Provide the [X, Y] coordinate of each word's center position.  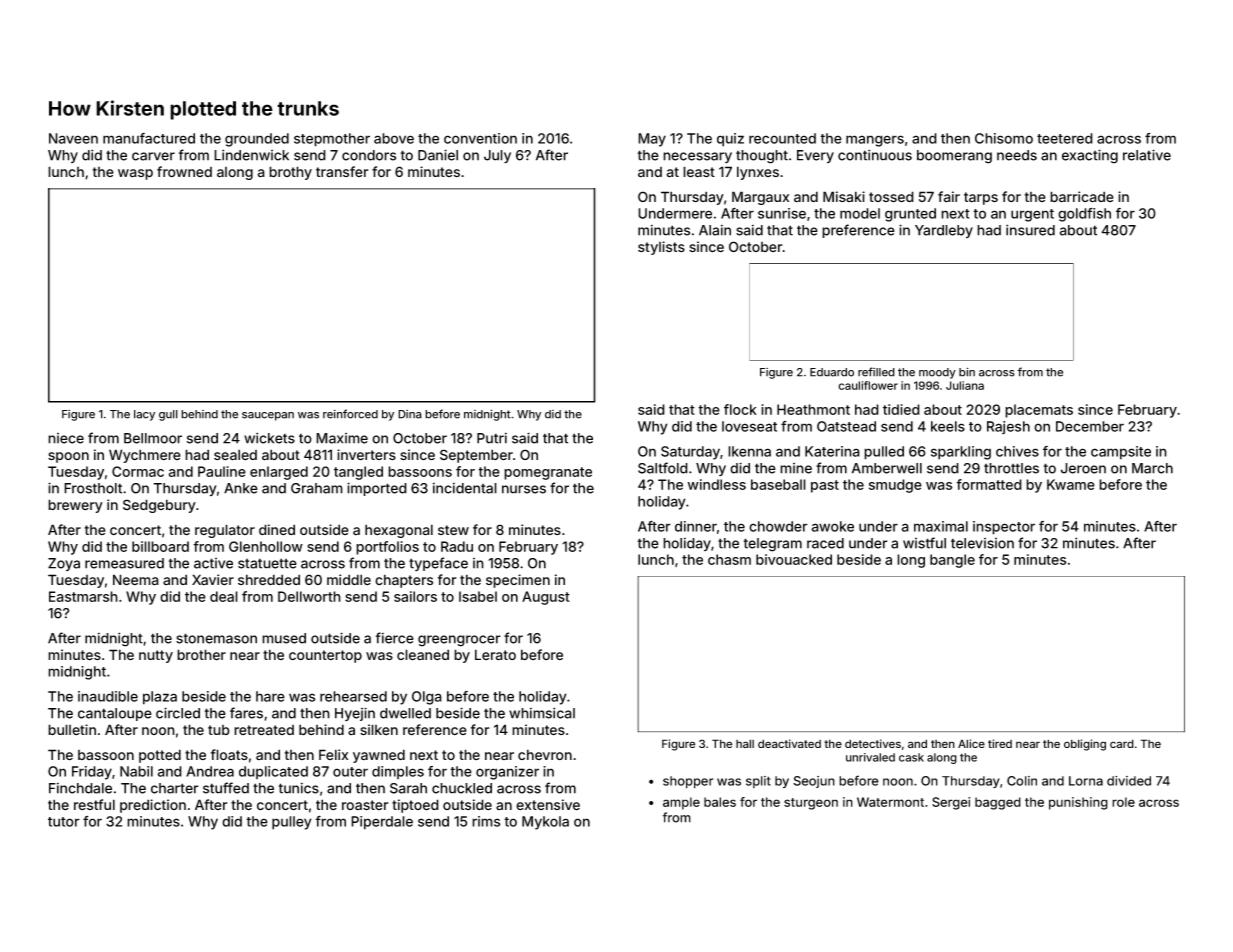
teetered [1065, 138]
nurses [524, 489]
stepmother [332, 140]
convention [480, 138]
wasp [135, 174]
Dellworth [309, 596]
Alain [715, 230]
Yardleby [944, 231]
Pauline [222, 471]
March [1152, 468]
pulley [292, 823]
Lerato [495, 655]
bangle [952, 561]
